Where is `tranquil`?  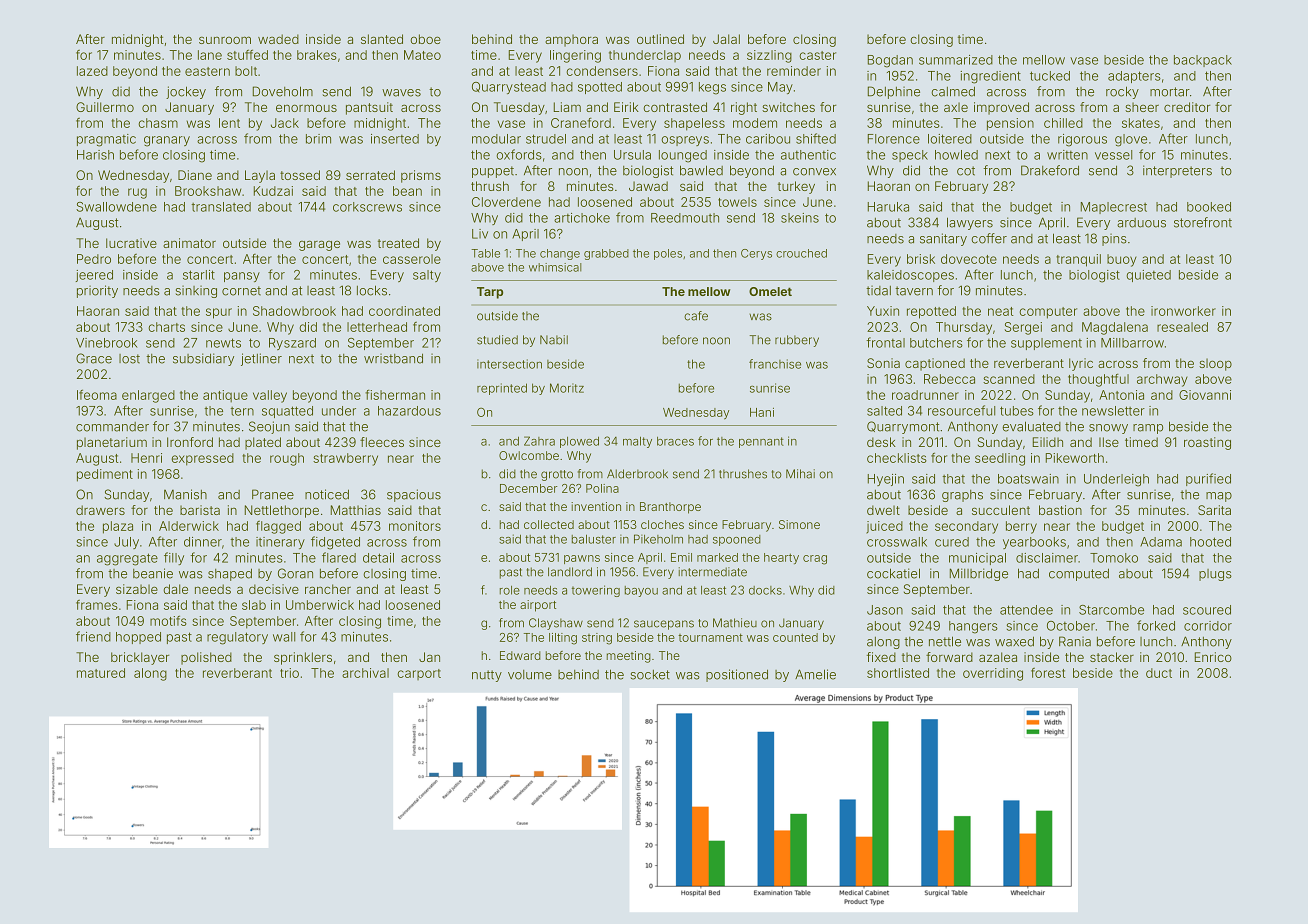
tranquil is located at coordinates (1078, 260).
